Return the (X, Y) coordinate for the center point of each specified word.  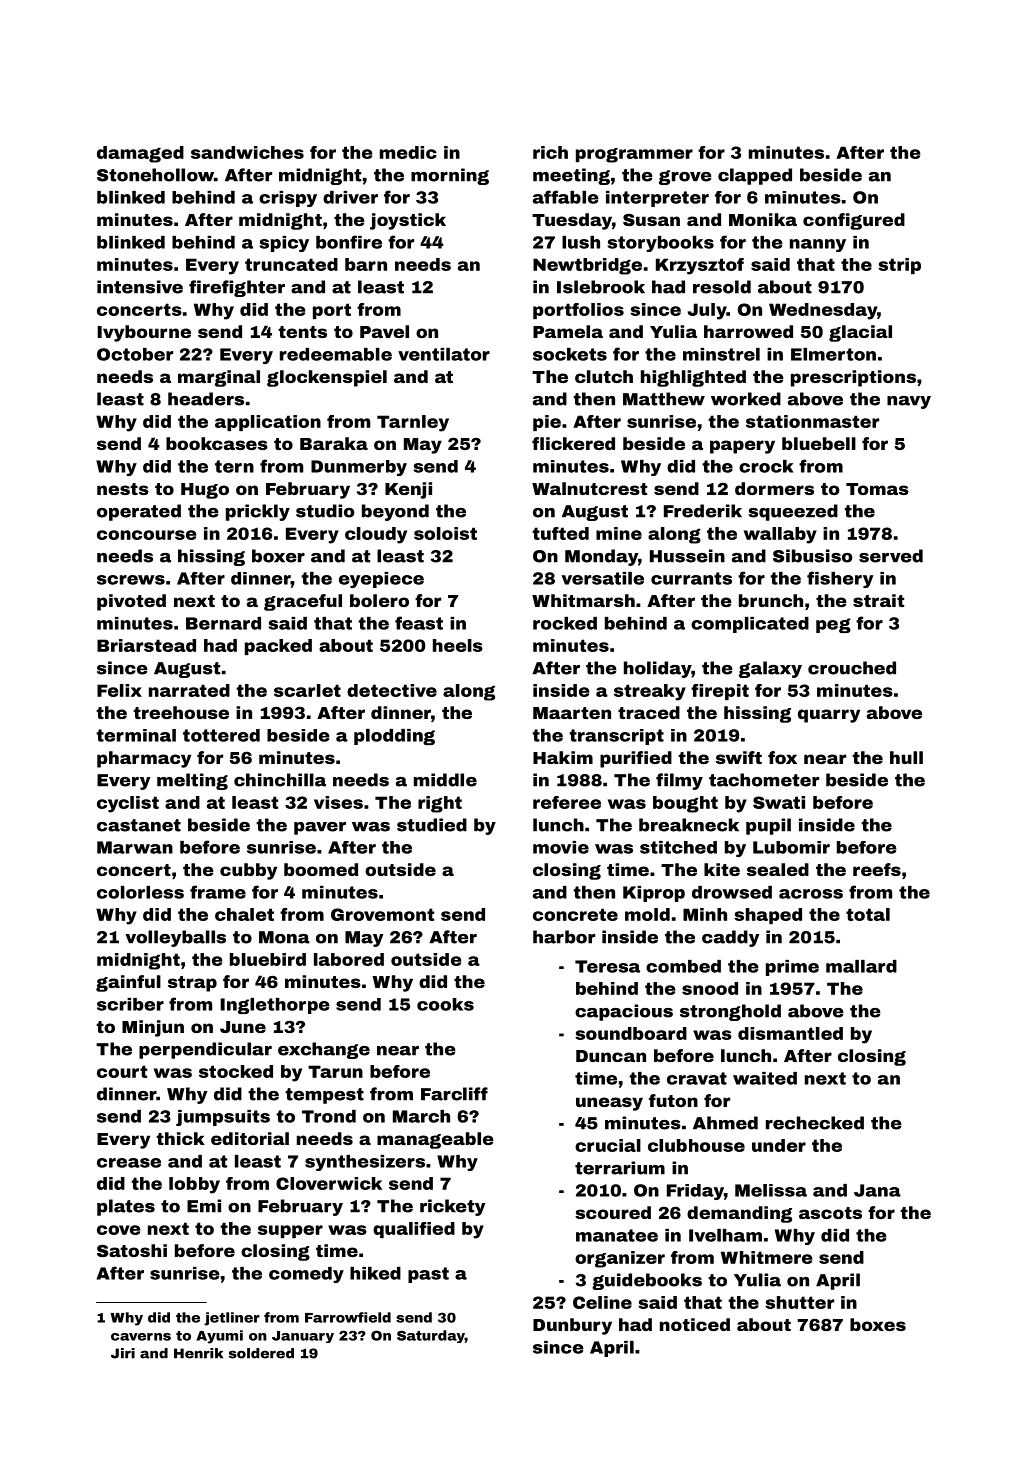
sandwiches (247, 152)
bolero (379, 600)
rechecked (815, 1123)
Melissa (771, 1190)
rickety (453, 1207)
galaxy (770, 669)
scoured (613, 1212)
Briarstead (146, 645)
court (122, 1071)
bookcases (217, 443)
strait (878, 600)
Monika (763, 219)
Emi (204, 1206)
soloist (445, 533)
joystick (408, 221)
